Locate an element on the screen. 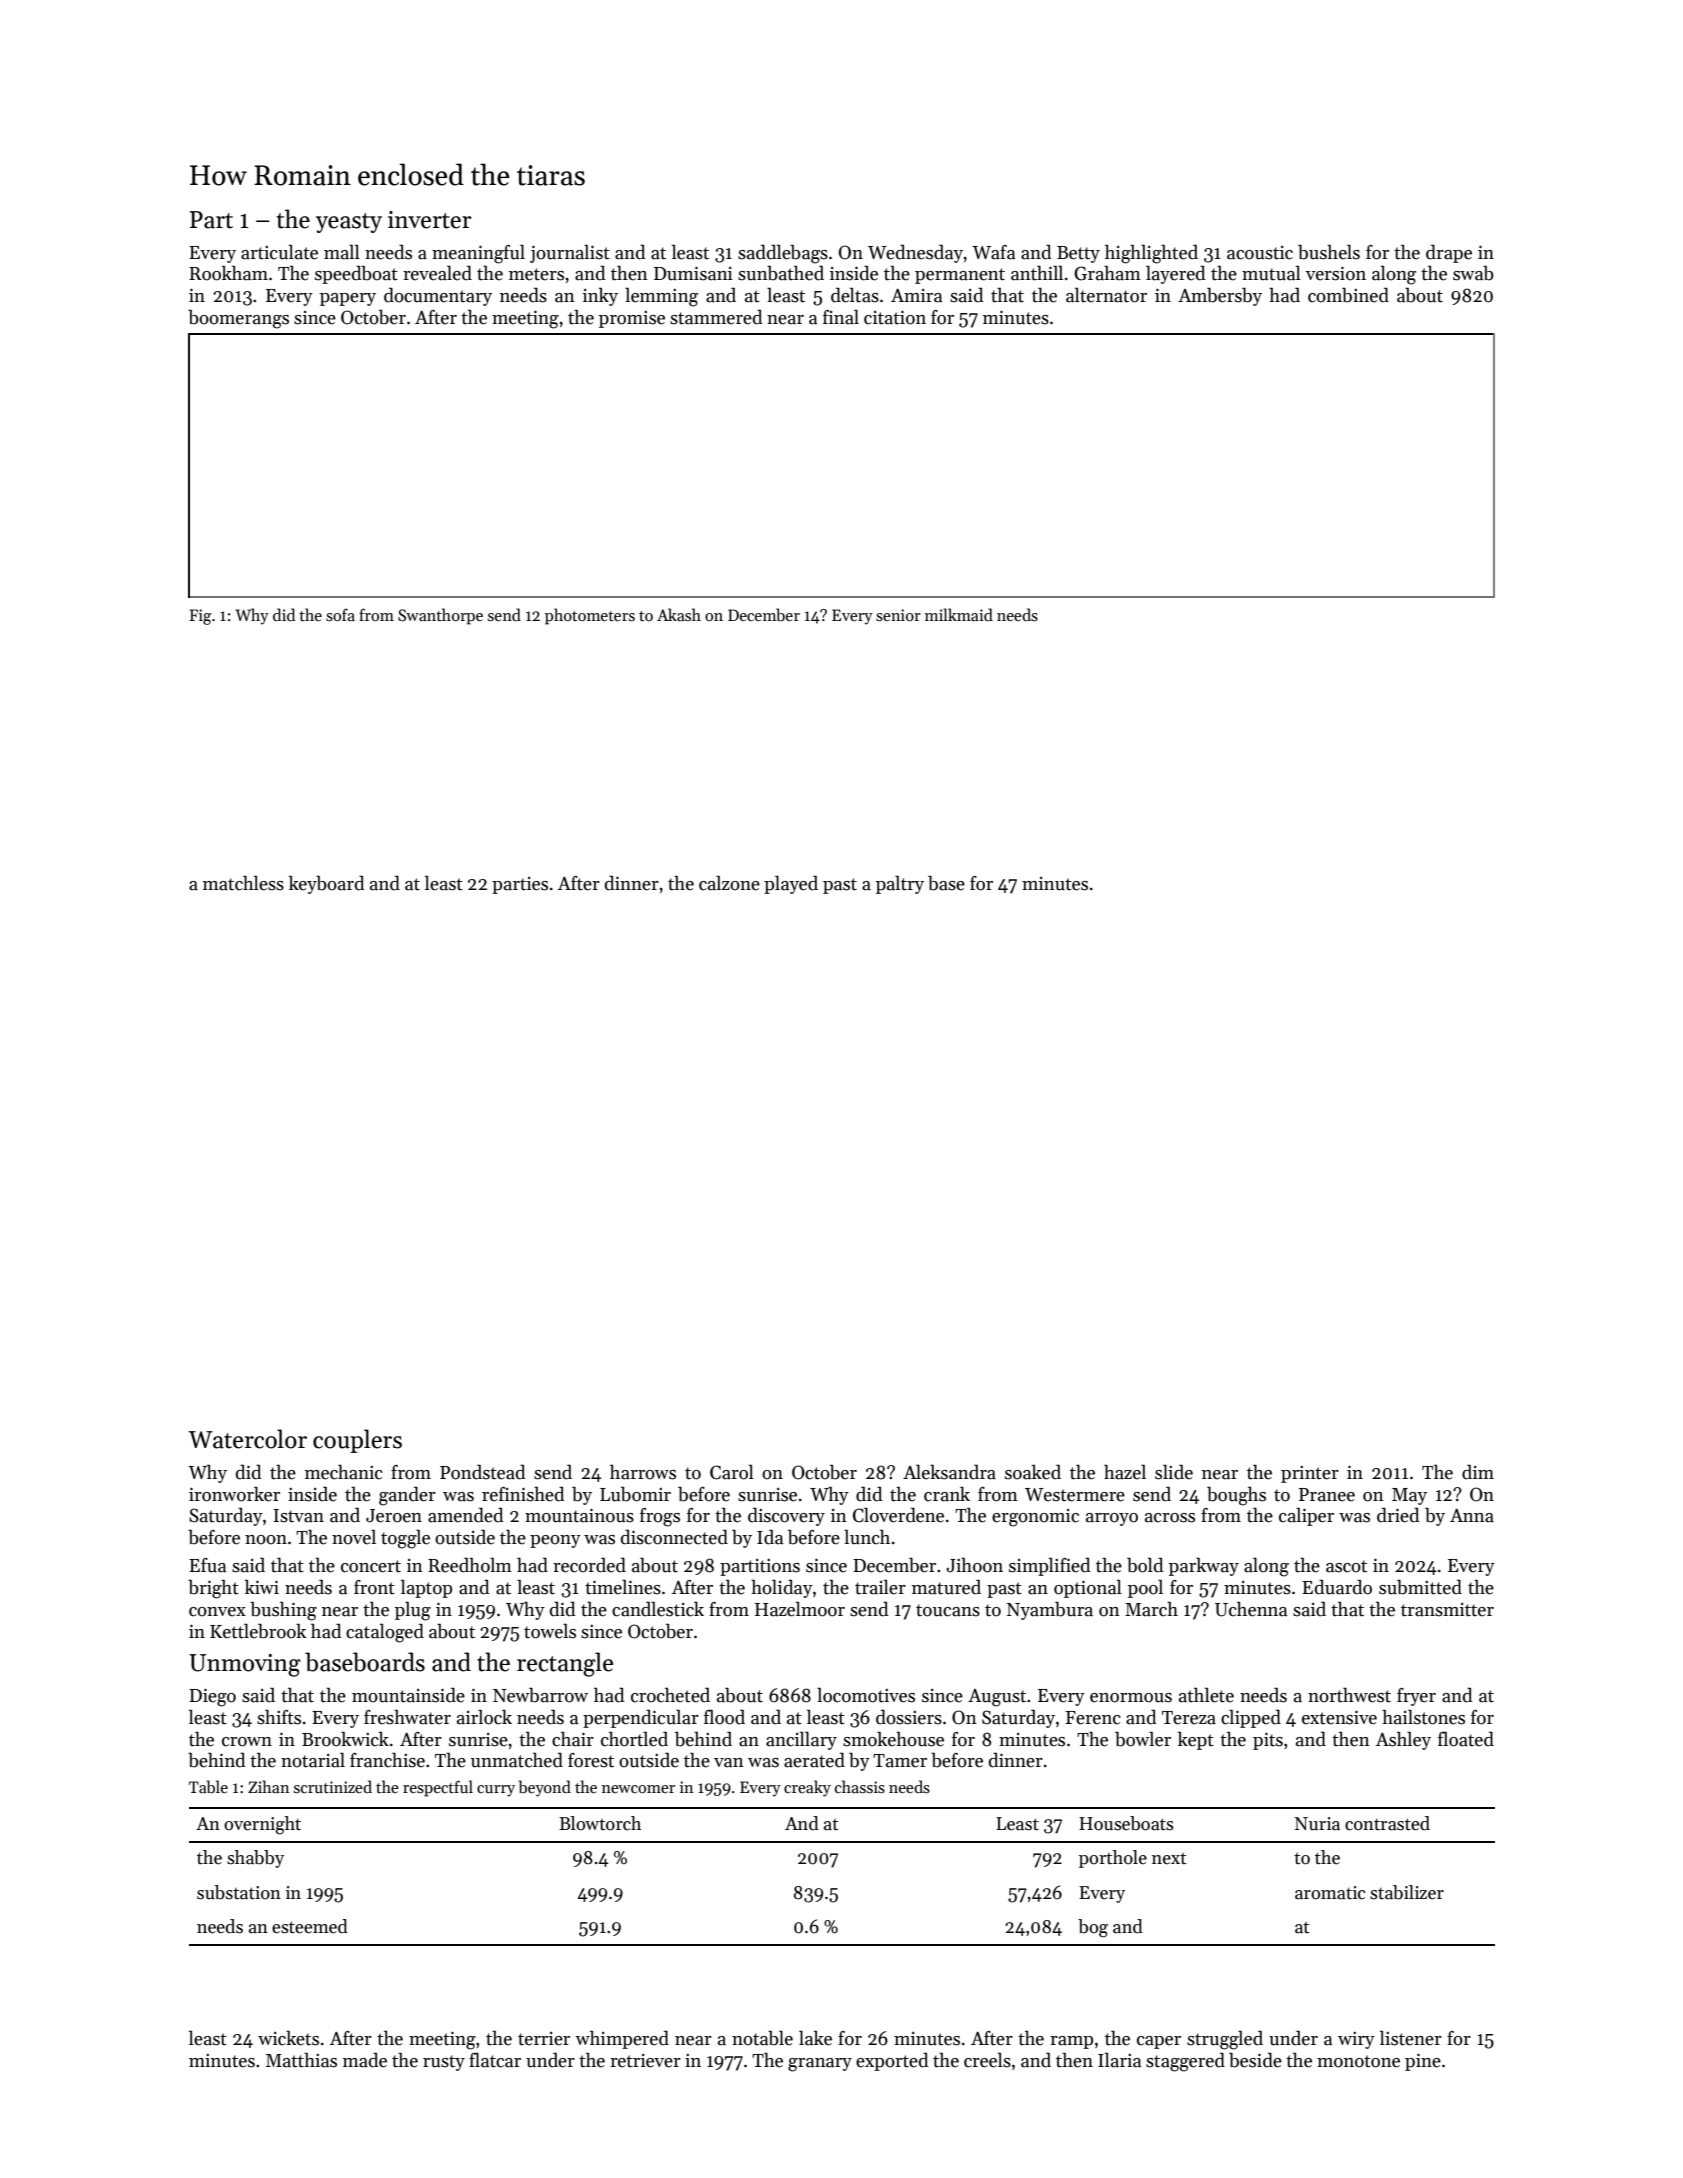  esteemed is located at coordinates (310, 1926).
